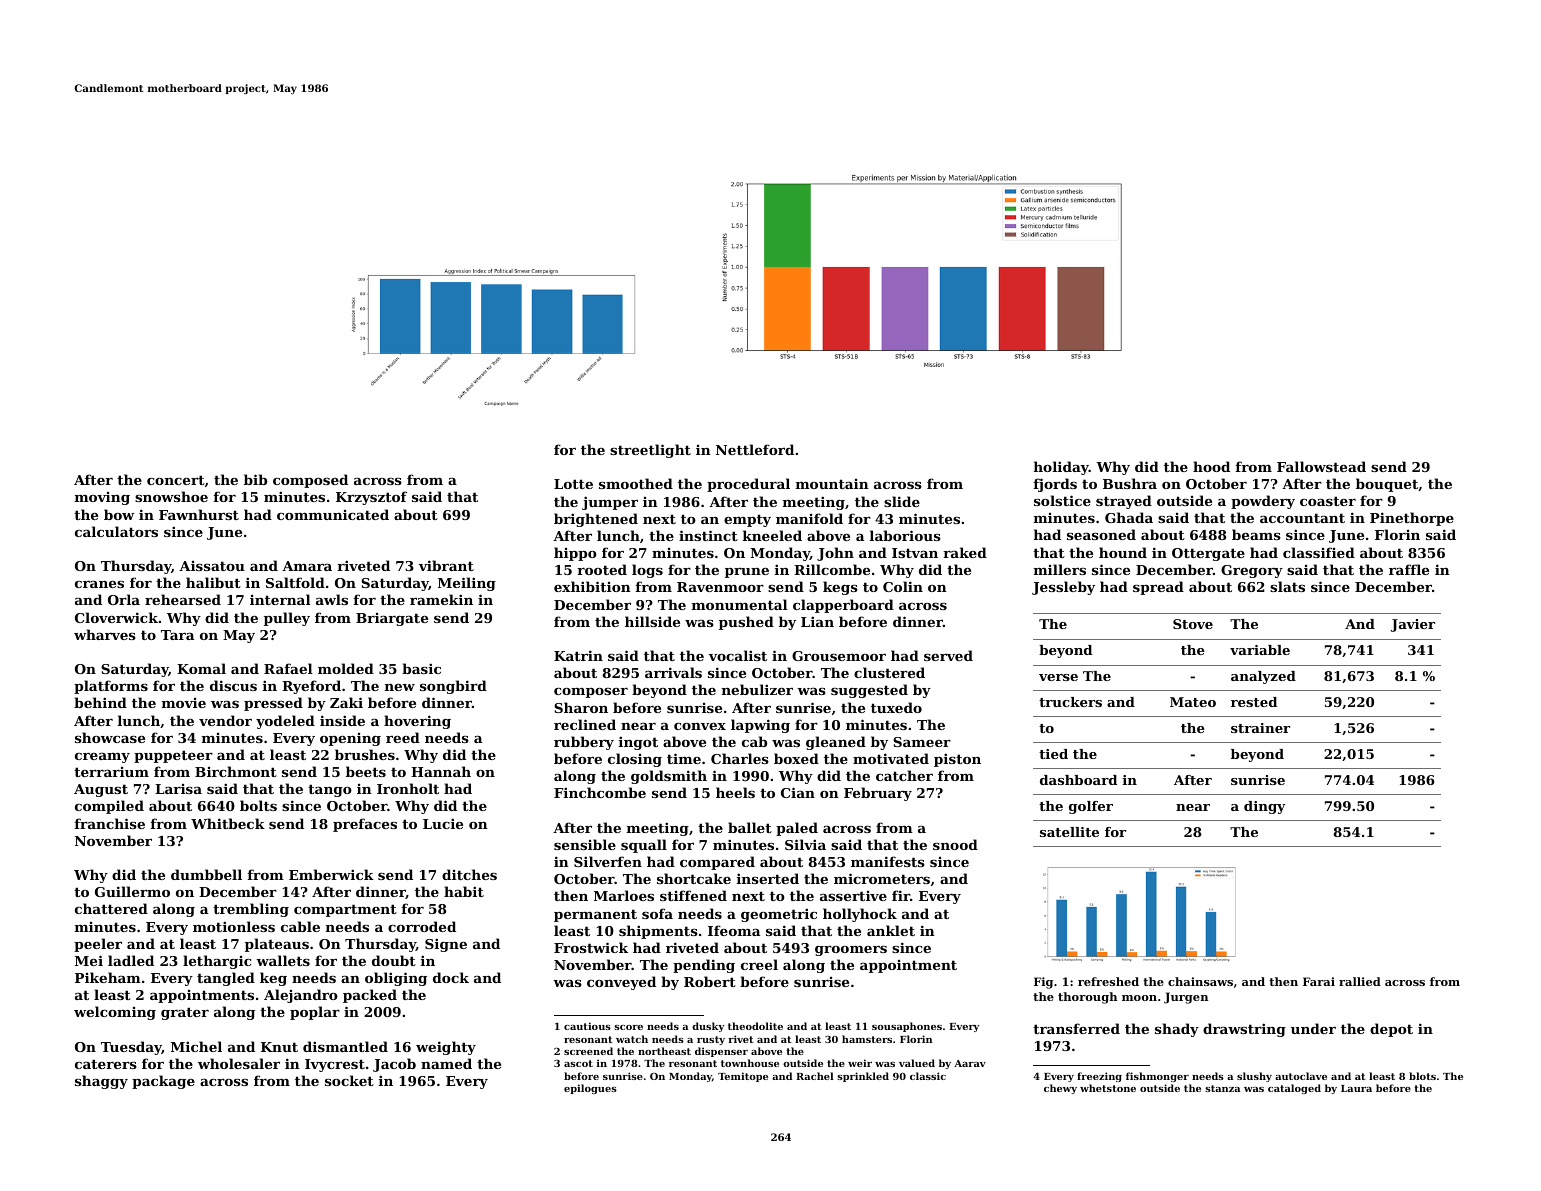 Image resolution: width=1541 pixels, height=1191 pixels. Describe the element at coordinates (590, 1089) in the screenshot. I see `epilogues` at that location.
